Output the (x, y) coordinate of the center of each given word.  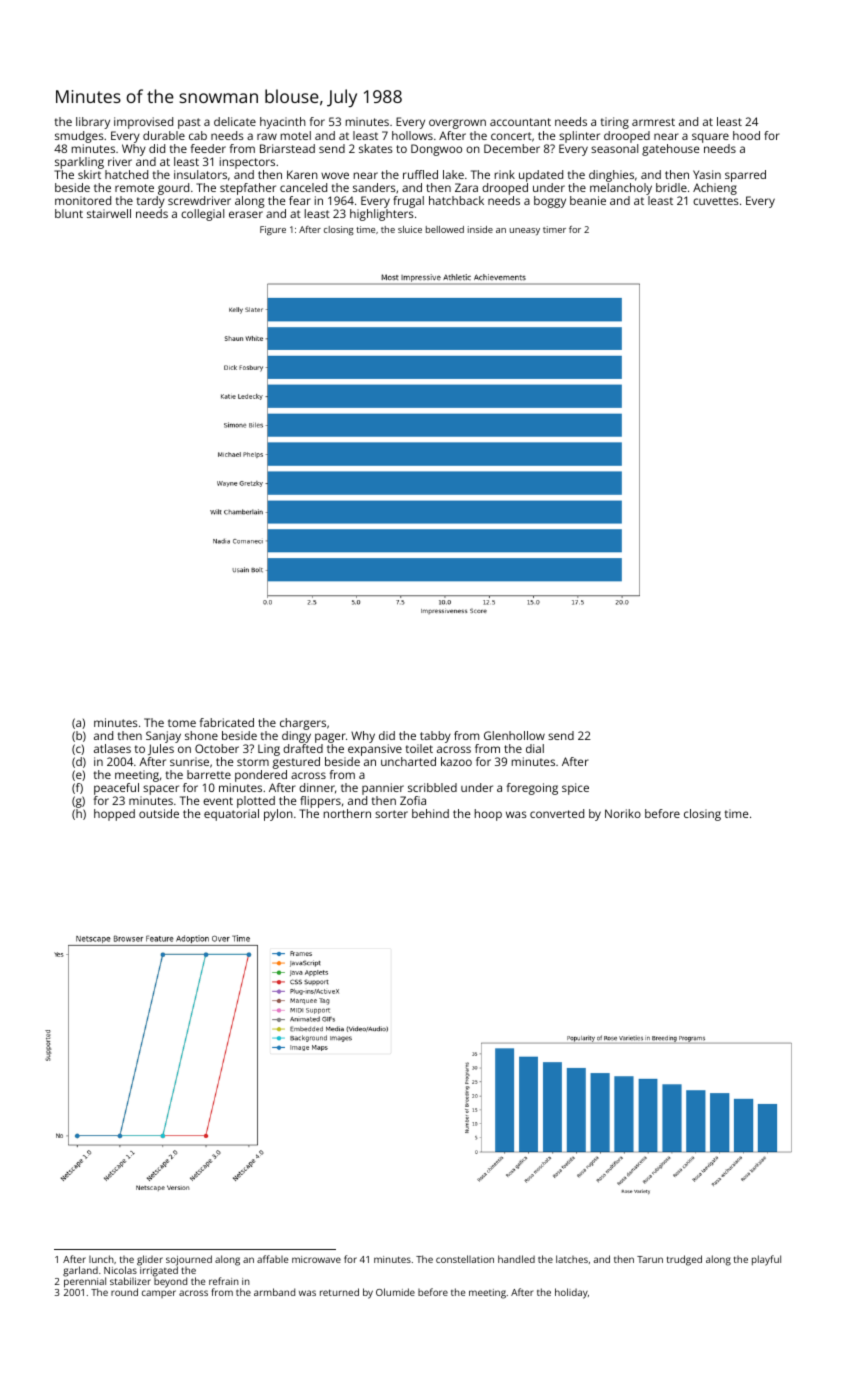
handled (516, 1259)
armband (274, 1292)
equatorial (231, 815)
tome (182, 723)
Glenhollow (514, 735)
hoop (488, 815)
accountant (520, 122)
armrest (653, 122)
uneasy (524, 231)
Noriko (623, 813)
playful (766, 1260)
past (189, 123)
